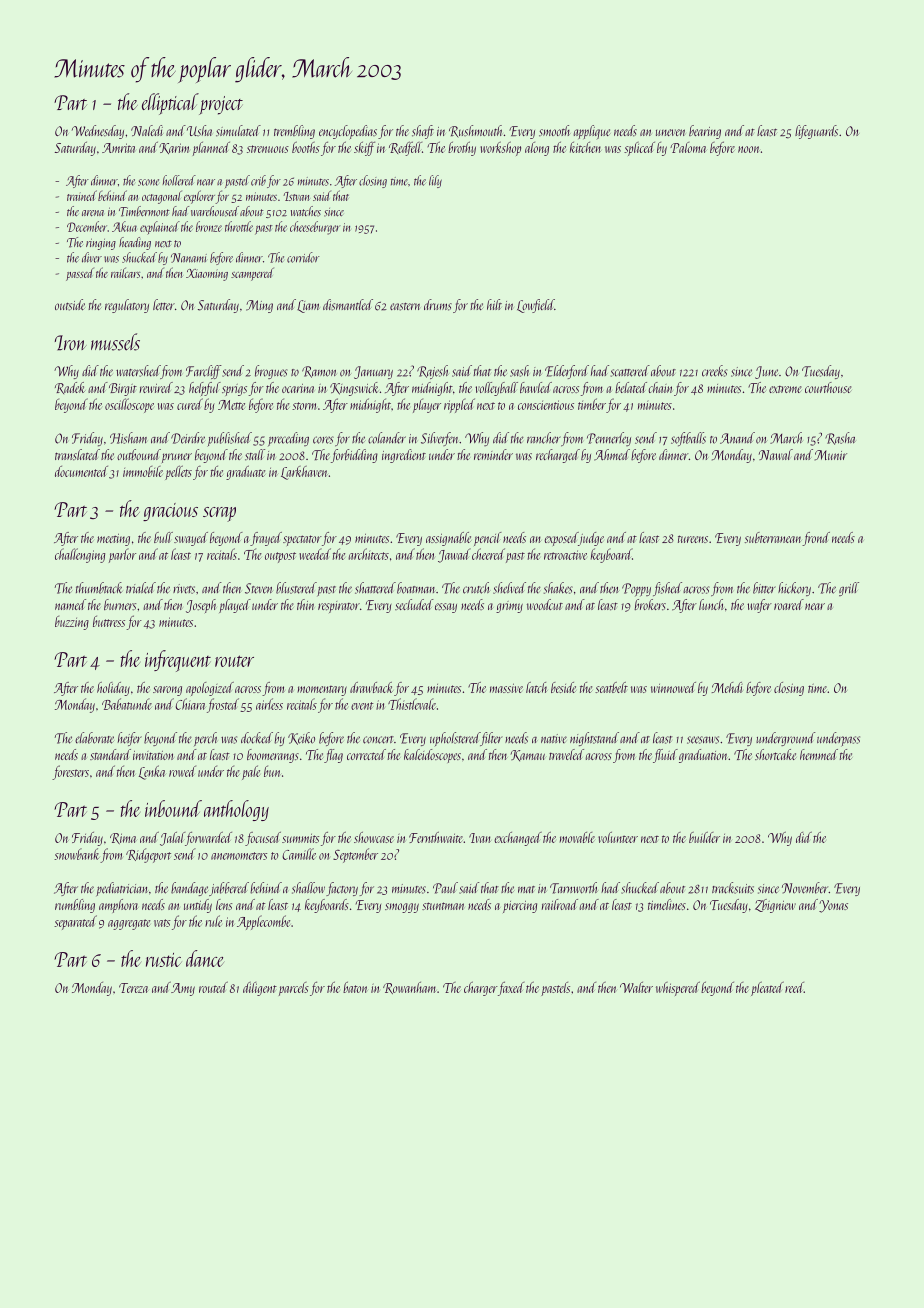 Image resolution: width=924 pixels, height=1308 pixels. What do you see at coordinates (315, 228) in the screenshot?
I see `cheeseburger` at bounding box center [315, 228].
